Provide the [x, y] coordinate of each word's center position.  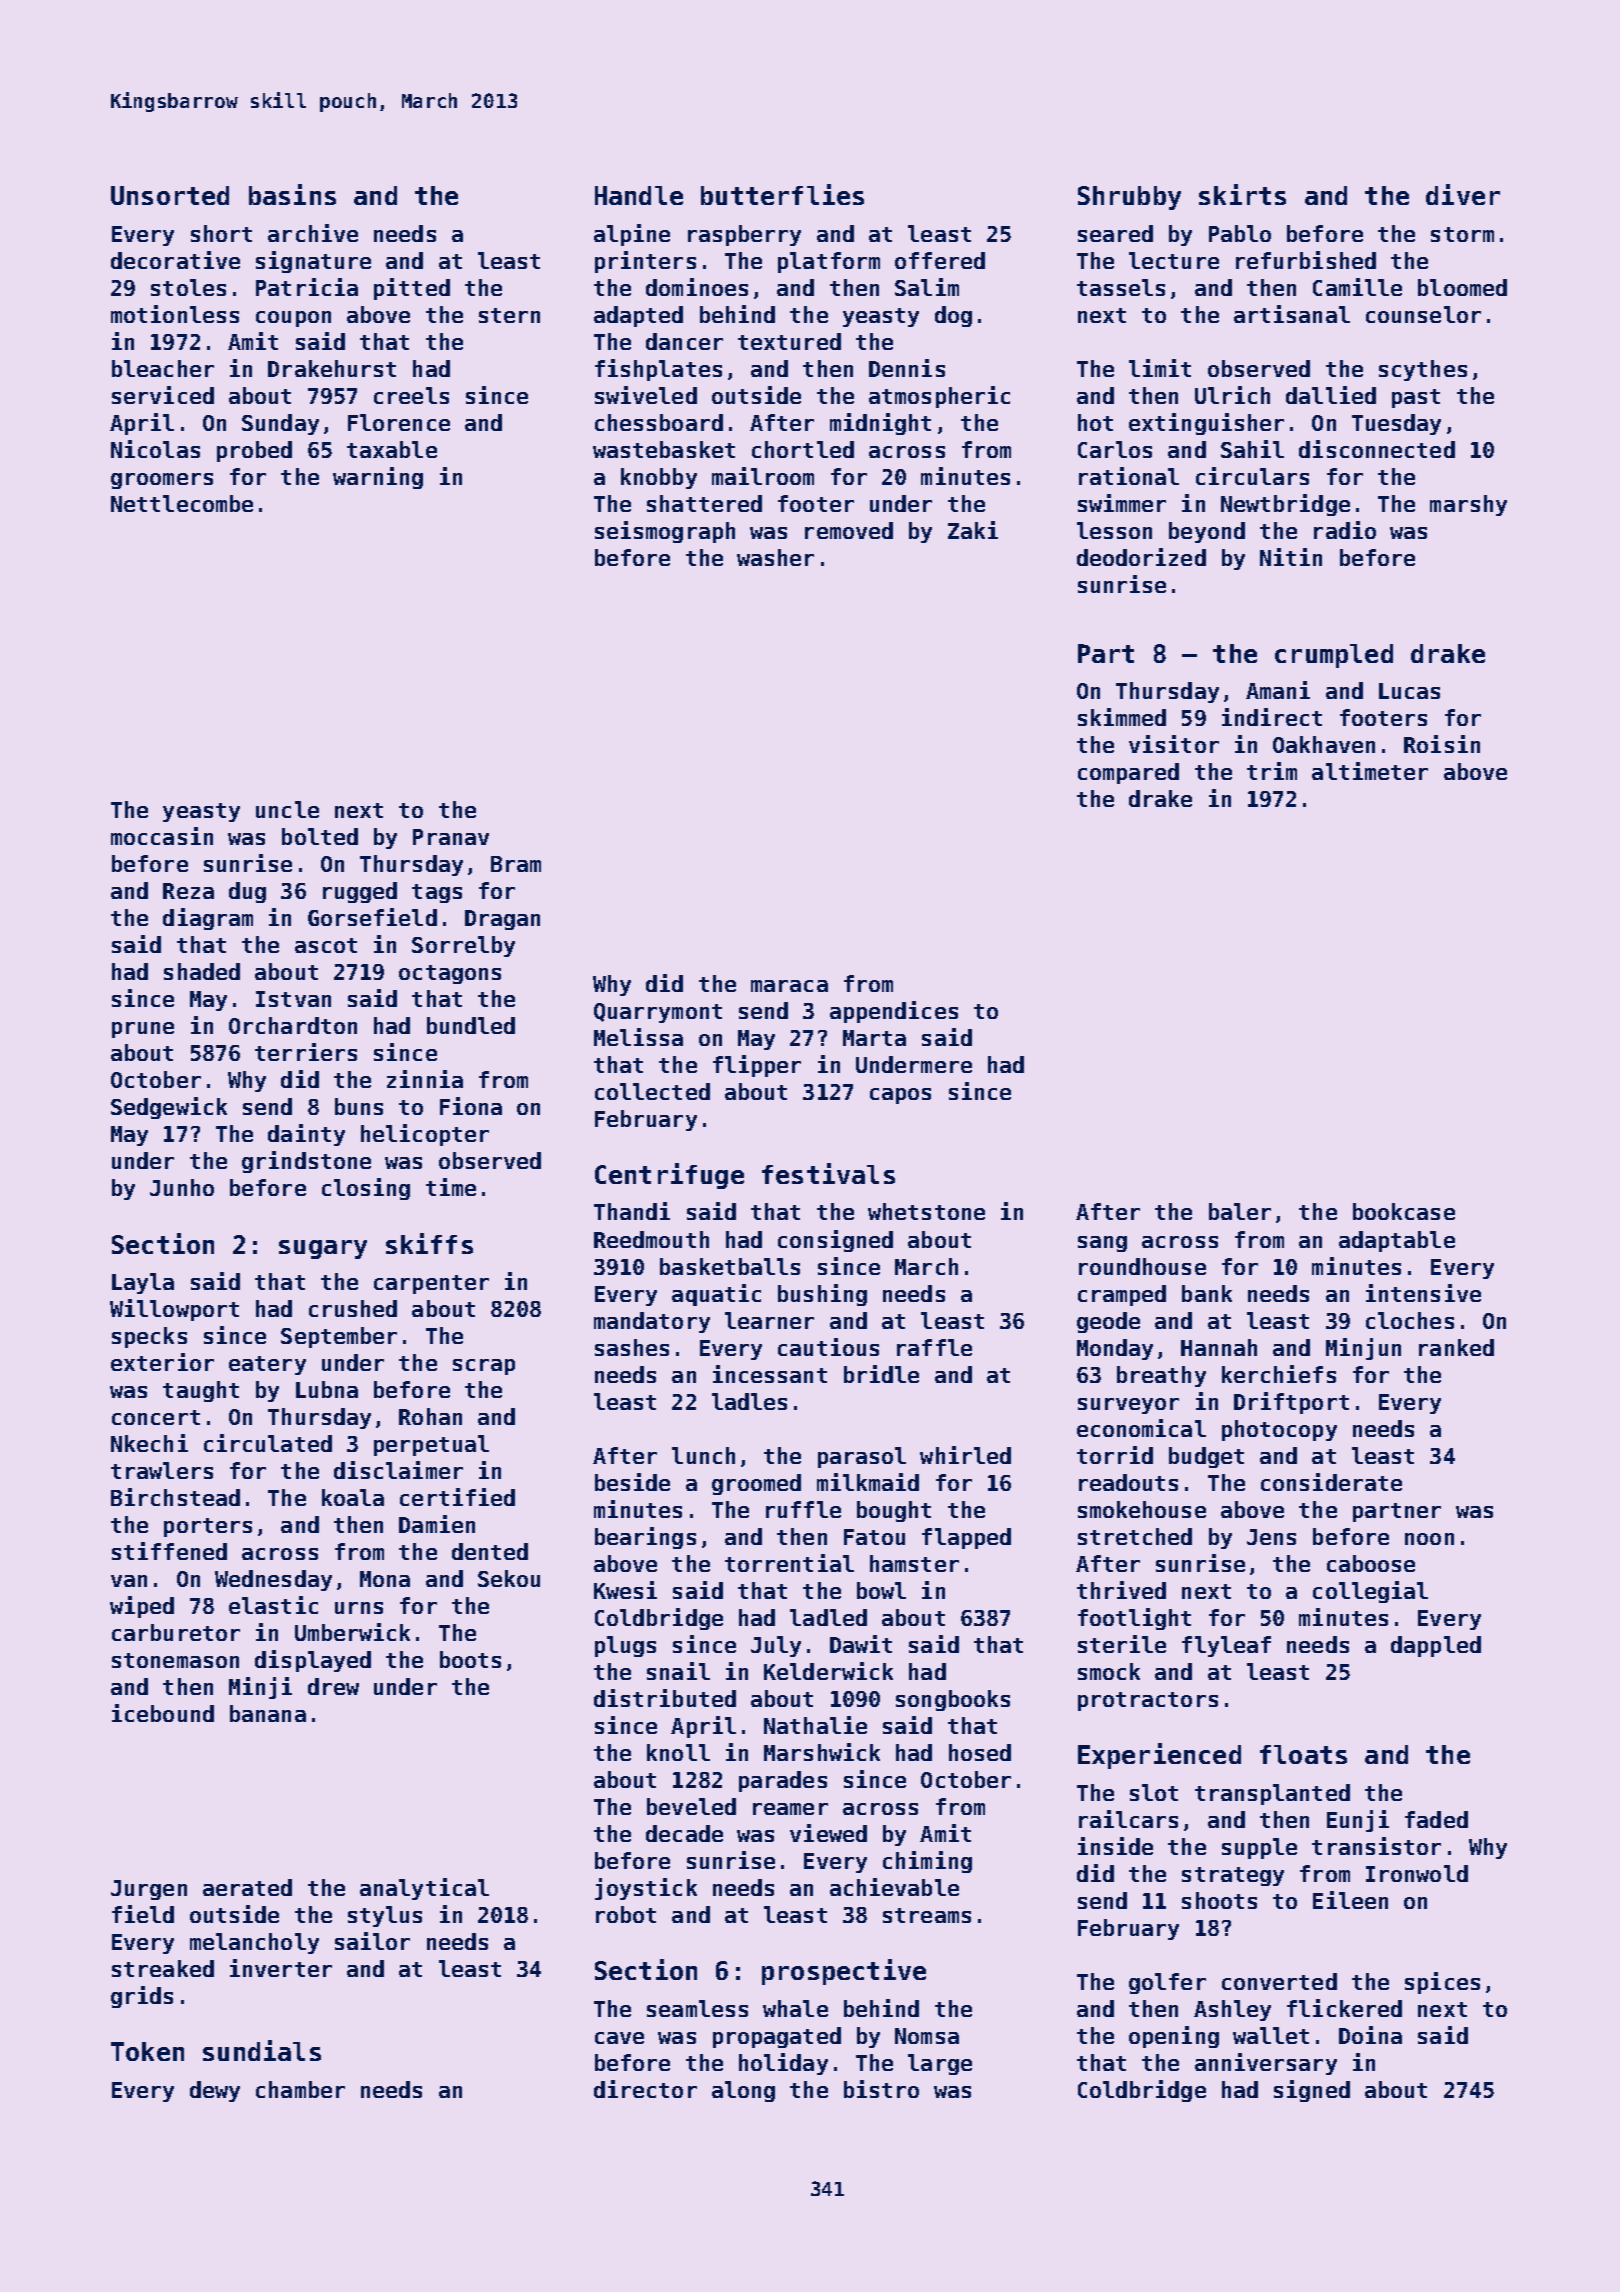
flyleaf [1226, 1646]
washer [775, 557]
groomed [756, 1484]
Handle [639, 195]
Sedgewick [169, 1108]
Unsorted [170, 195]
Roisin [1442, 744]
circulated [268, 1443]
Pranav [451, 837]
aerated [247, 1887]
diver [1463, 194]
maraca [789, 986]
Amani [1278, 690]
